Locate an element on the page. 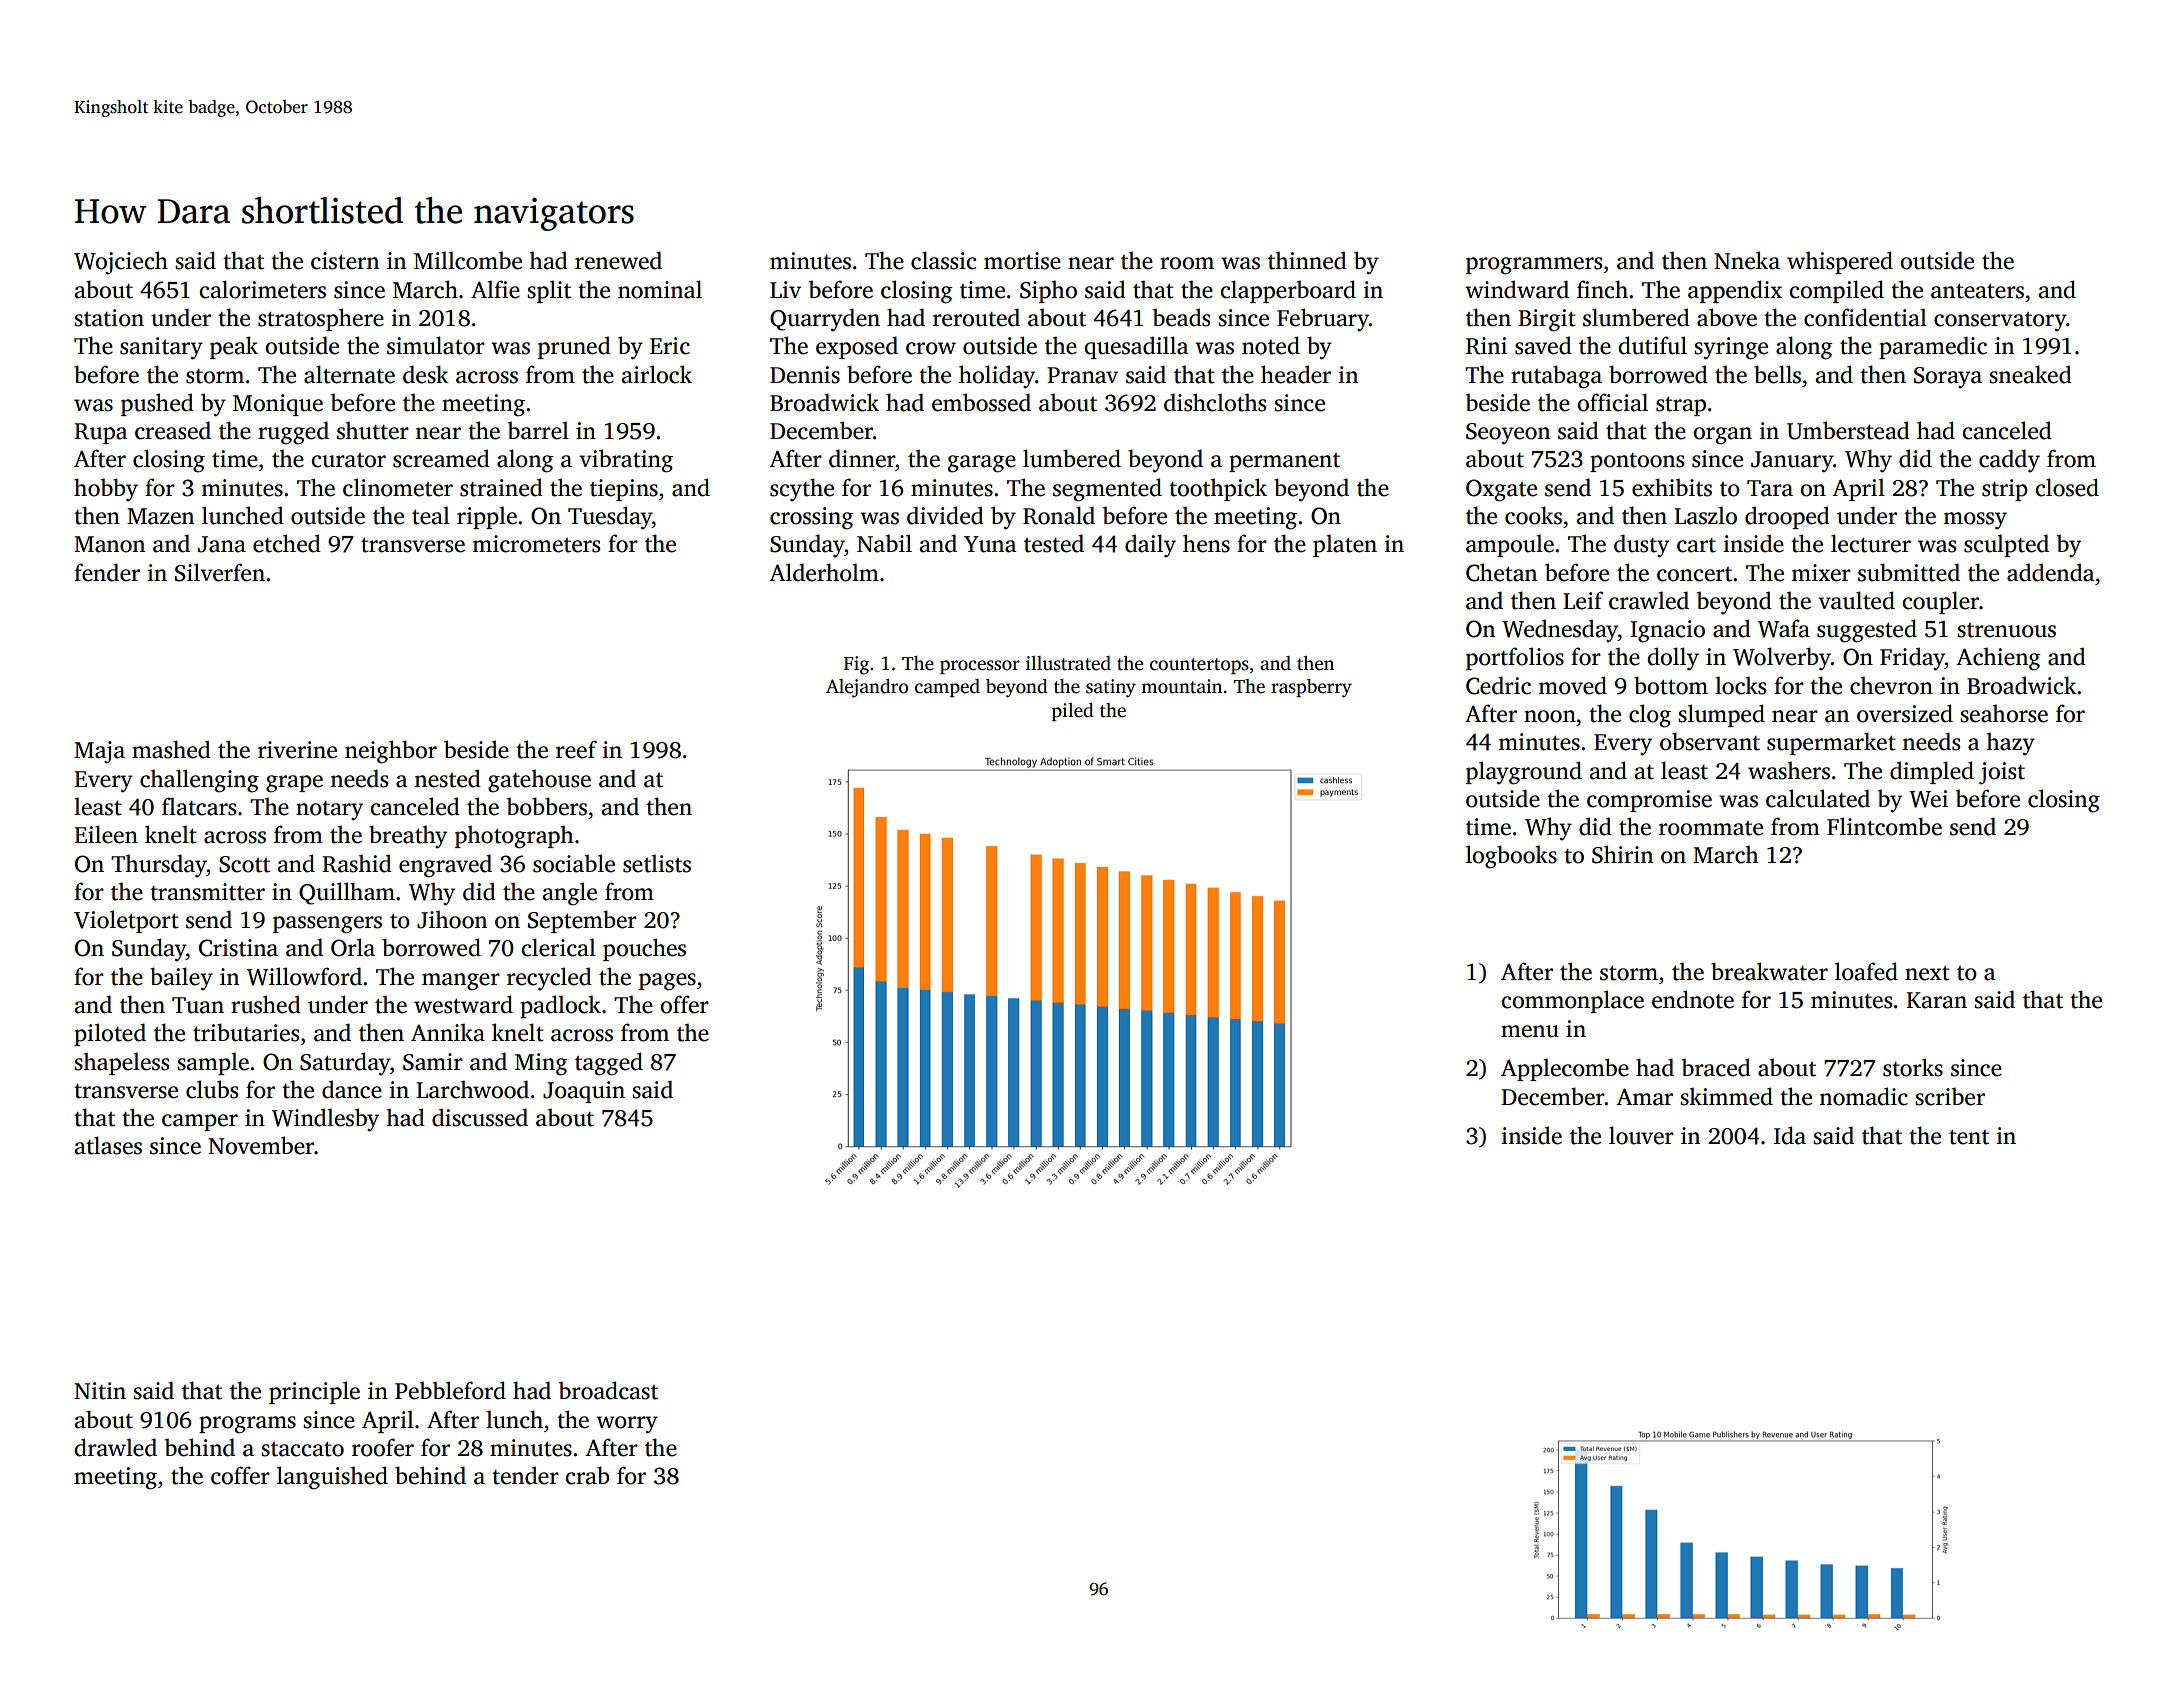 Image resolution: width=2178 pixels, height=1683 pixels. thinned is located at coordinates (1307, 260).
